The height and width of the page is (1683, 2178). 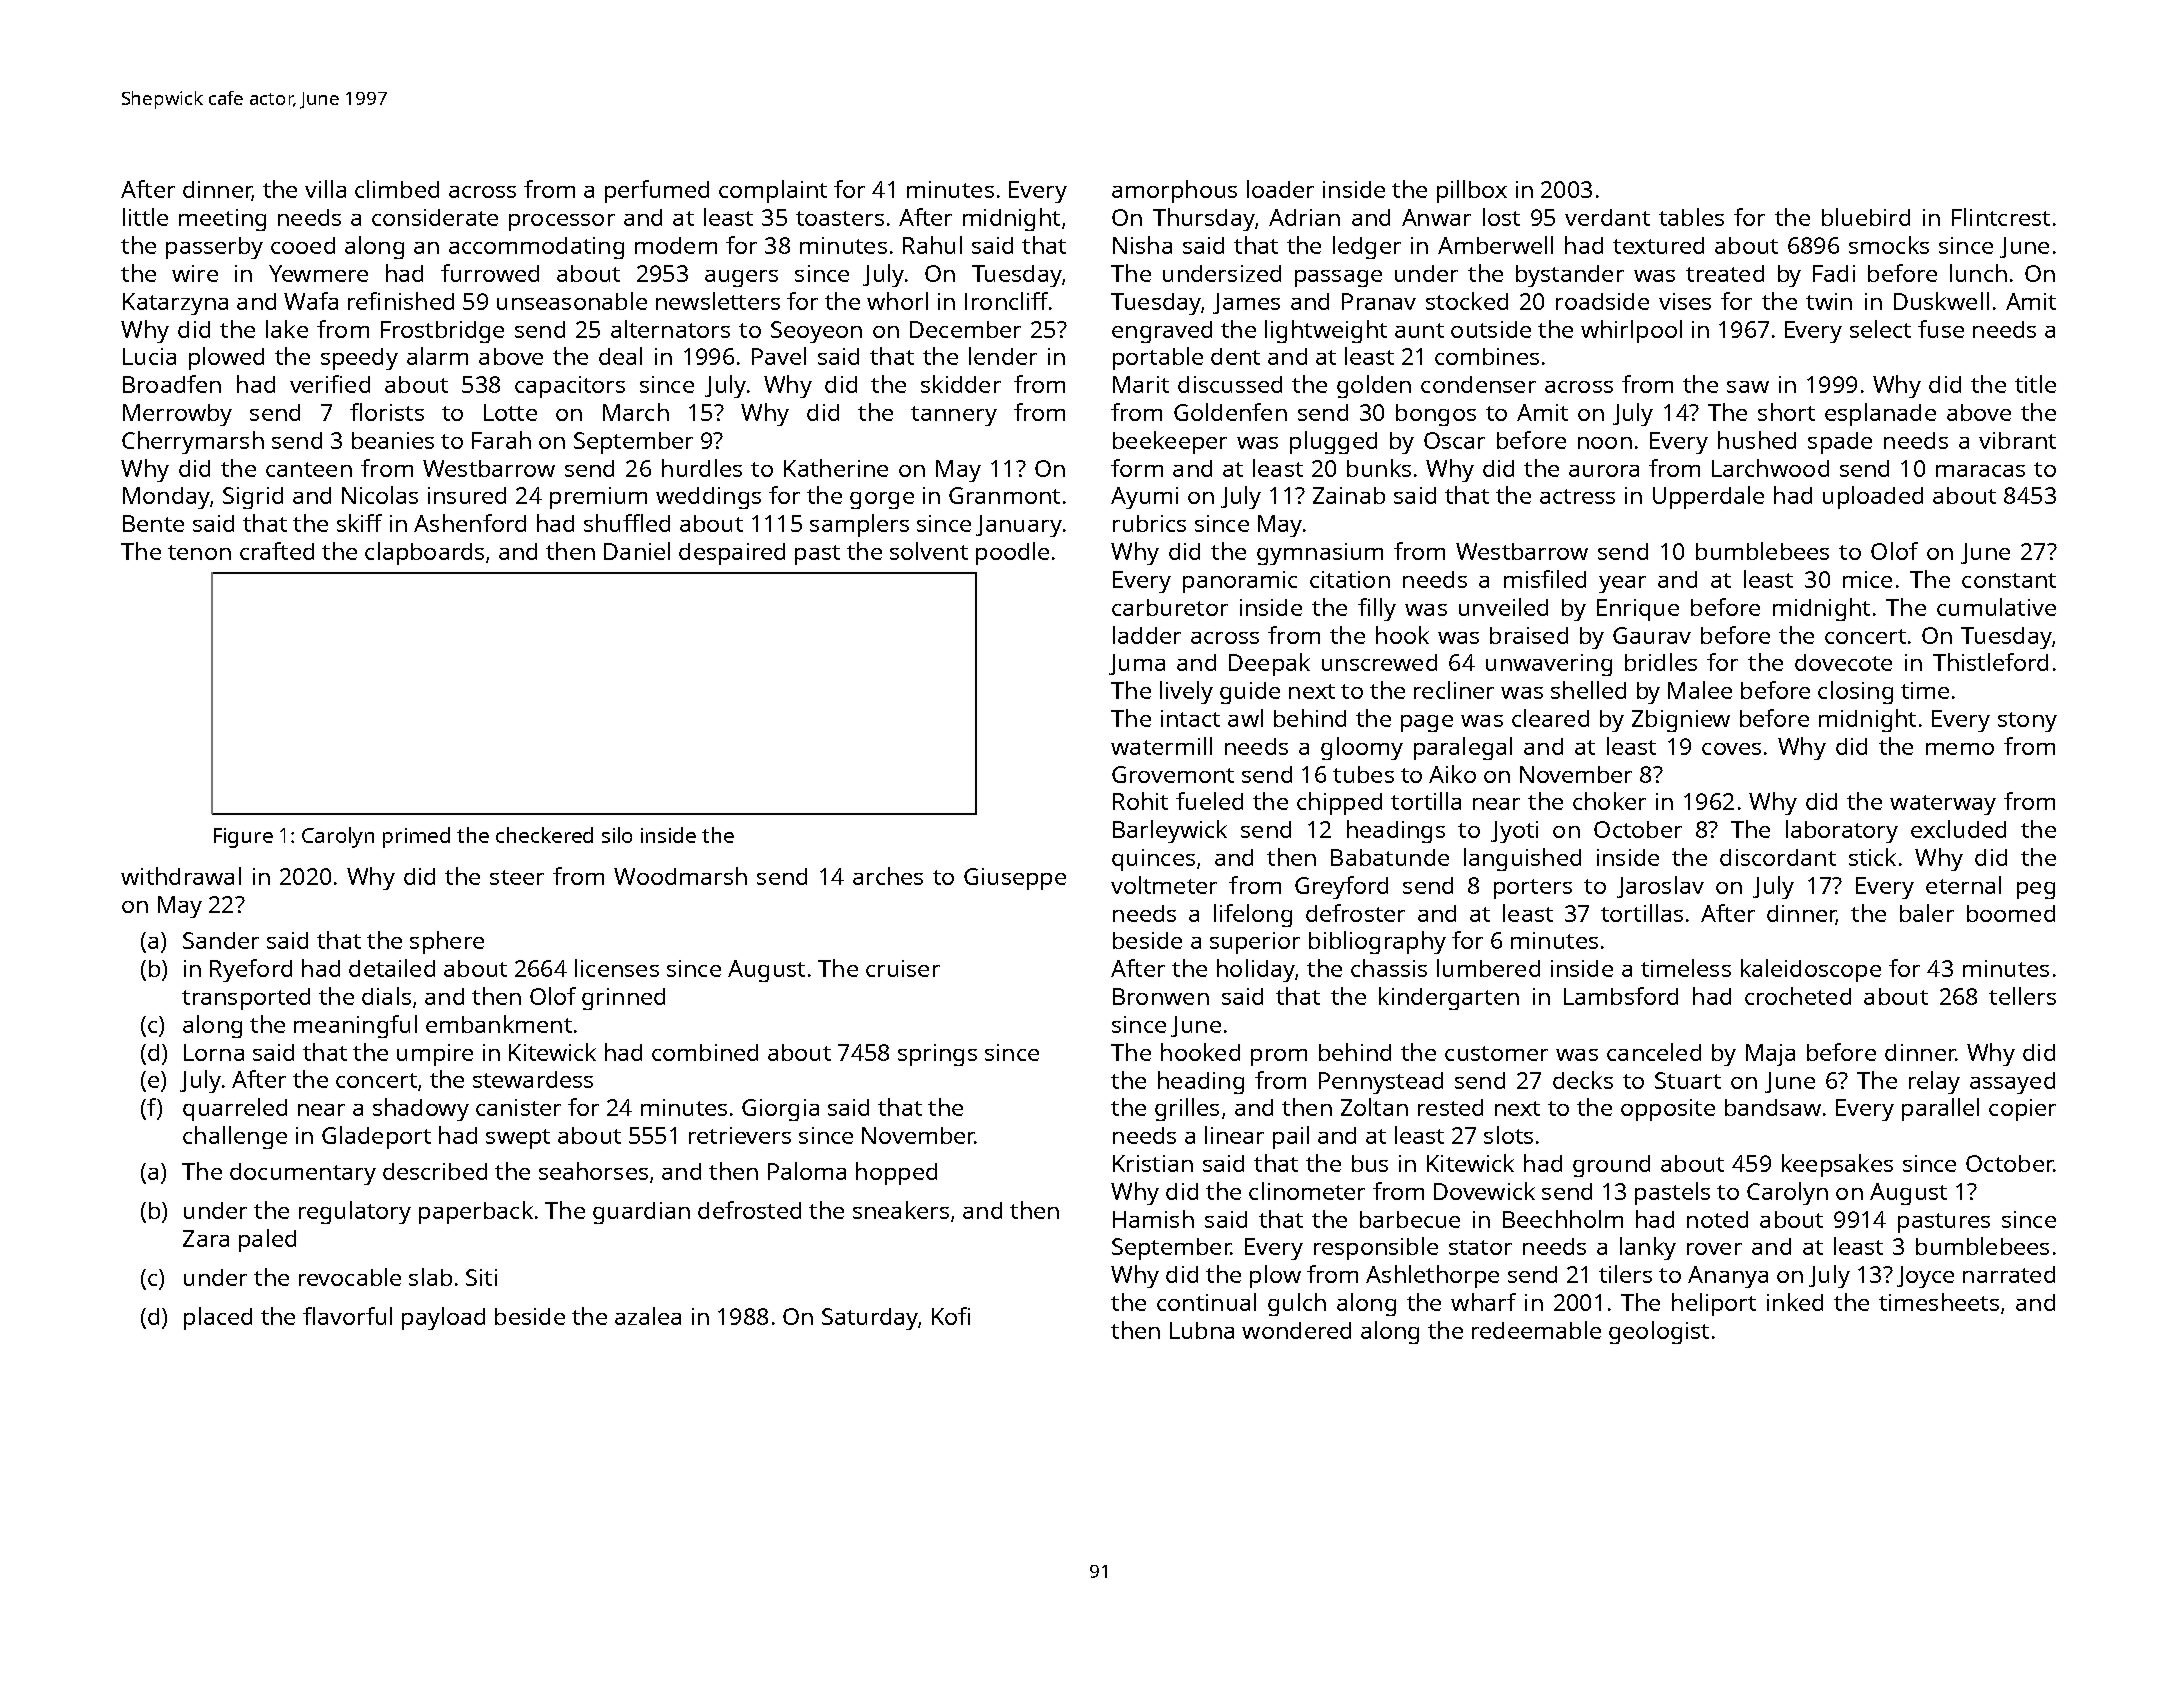 I want to click on carburetor, so click(x=1170, y=607).
